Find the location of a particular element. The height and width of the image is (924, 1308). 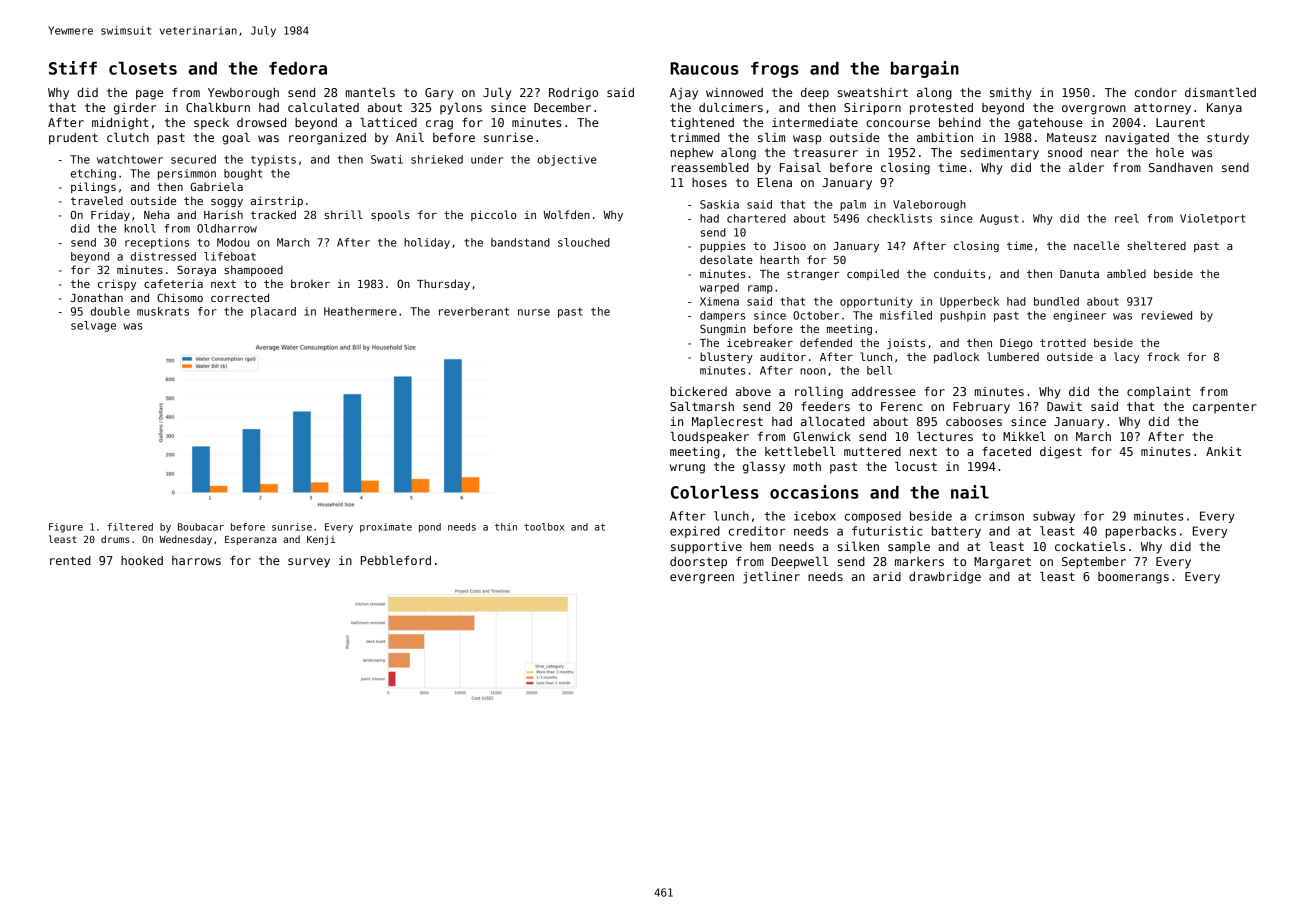

nacelle is located at coordinates (1096, 245).
